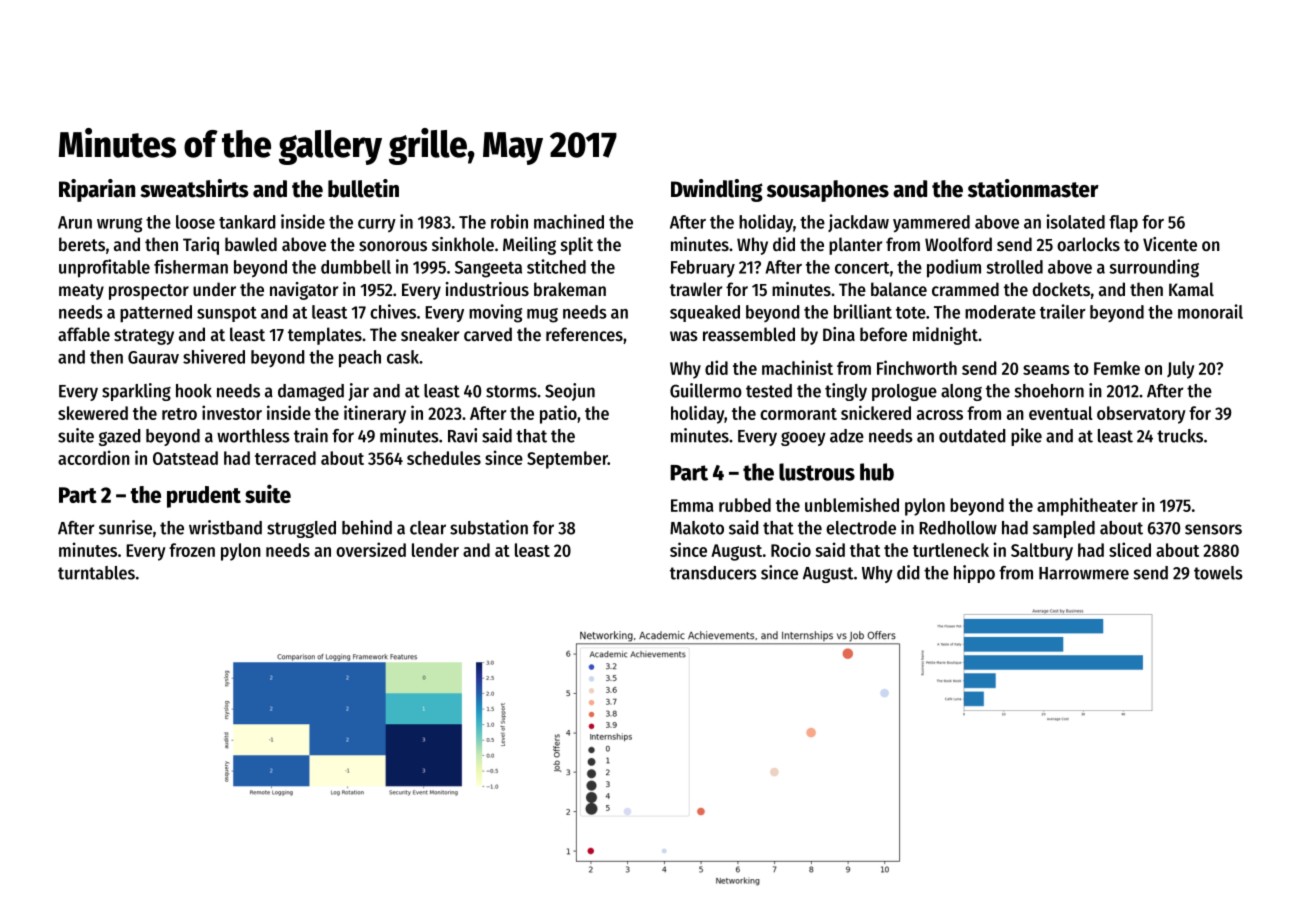 This screenshot has height=924, width=1308. I want to click on navigator, so click(304, 291).
